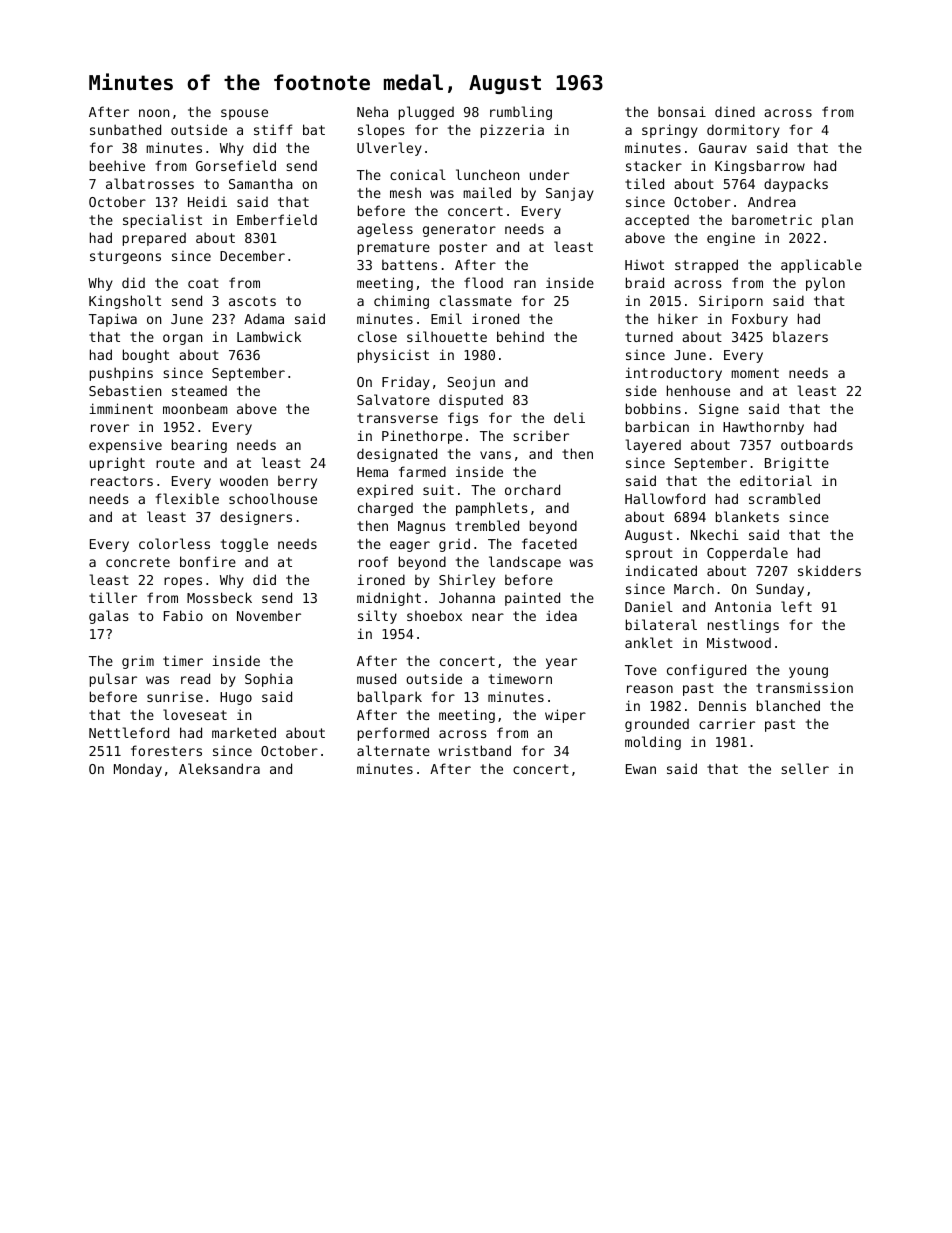 This image has height=1233, width=952. What do you see at coordinates (521, 113) in the image?
I see `rumbling` at bounding box center [521, 113].
